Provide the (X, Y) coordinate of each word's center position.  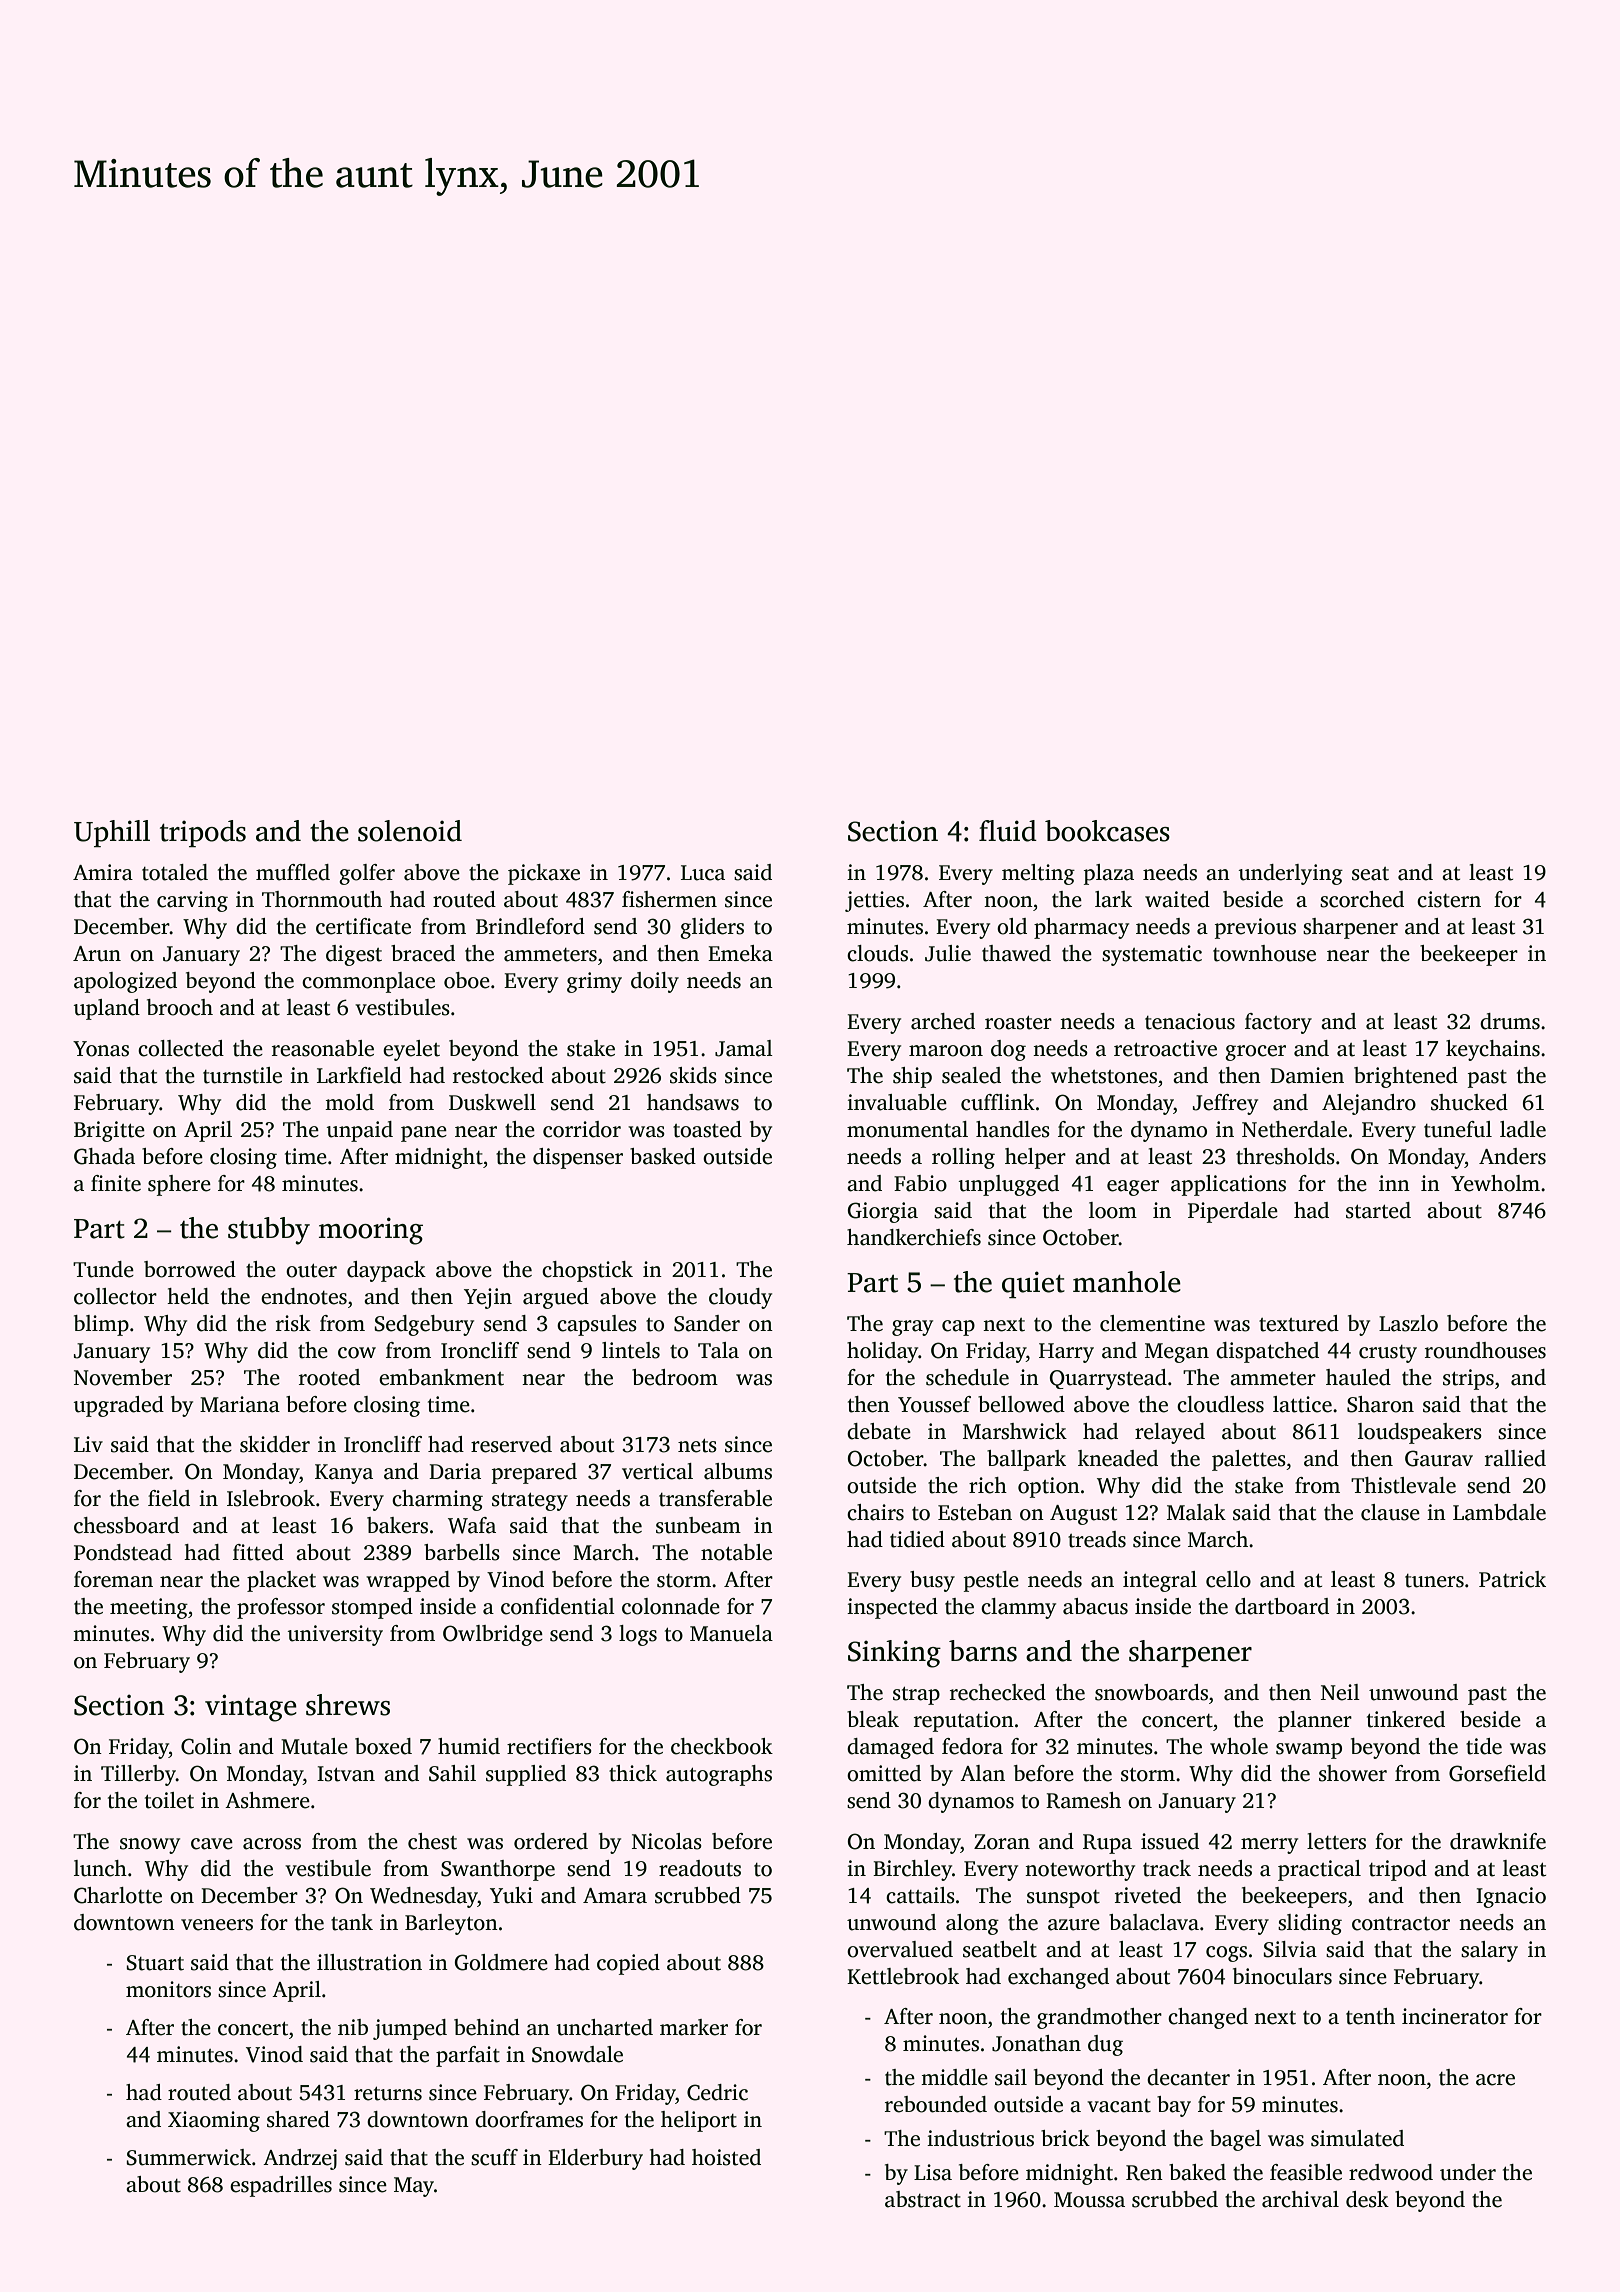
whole (1239, 1746)
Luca (703, 873)
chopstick (587, 1271)
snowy (150, 1846)
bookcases (1107, 831)
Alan (982, 1773)
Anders (1512, 1156)
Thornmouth (322, 899)
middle (954, 2077)
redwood (1391, 2172)
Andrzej (300, 2159)
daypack (386, 1271)
